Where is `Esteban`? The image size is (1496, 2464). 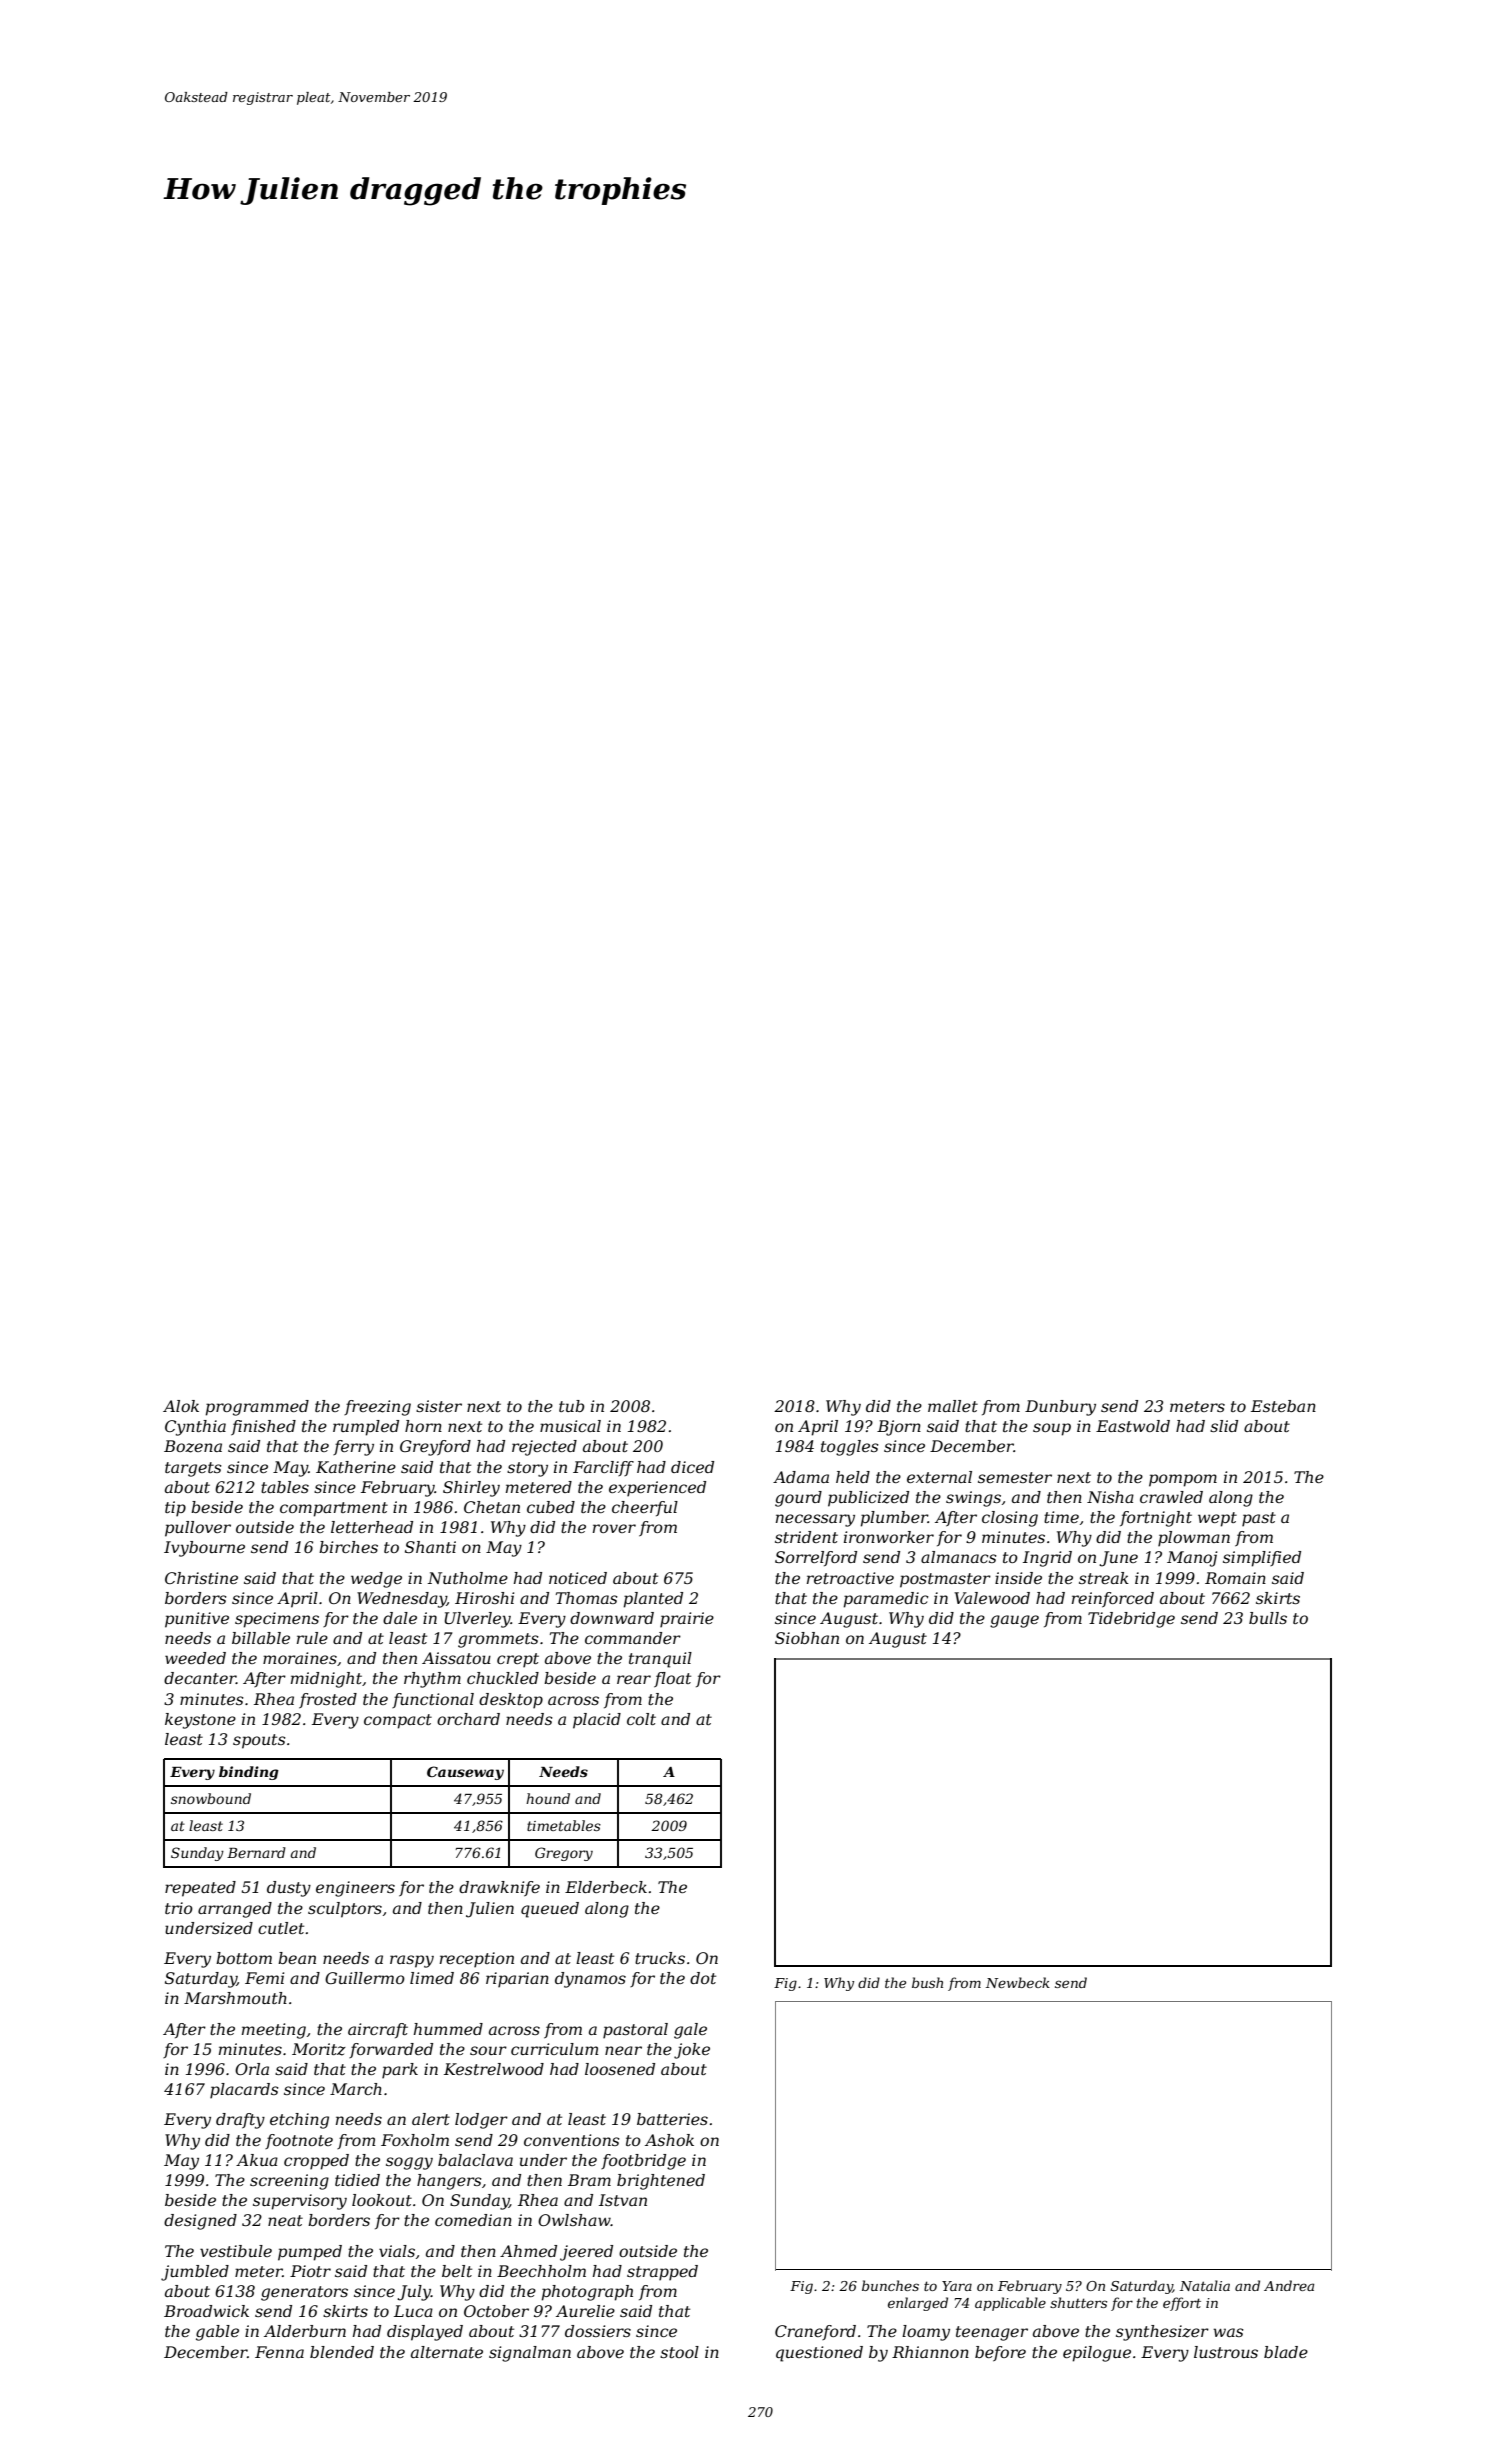
Esteban is located at coordinates (1283, 1406).
